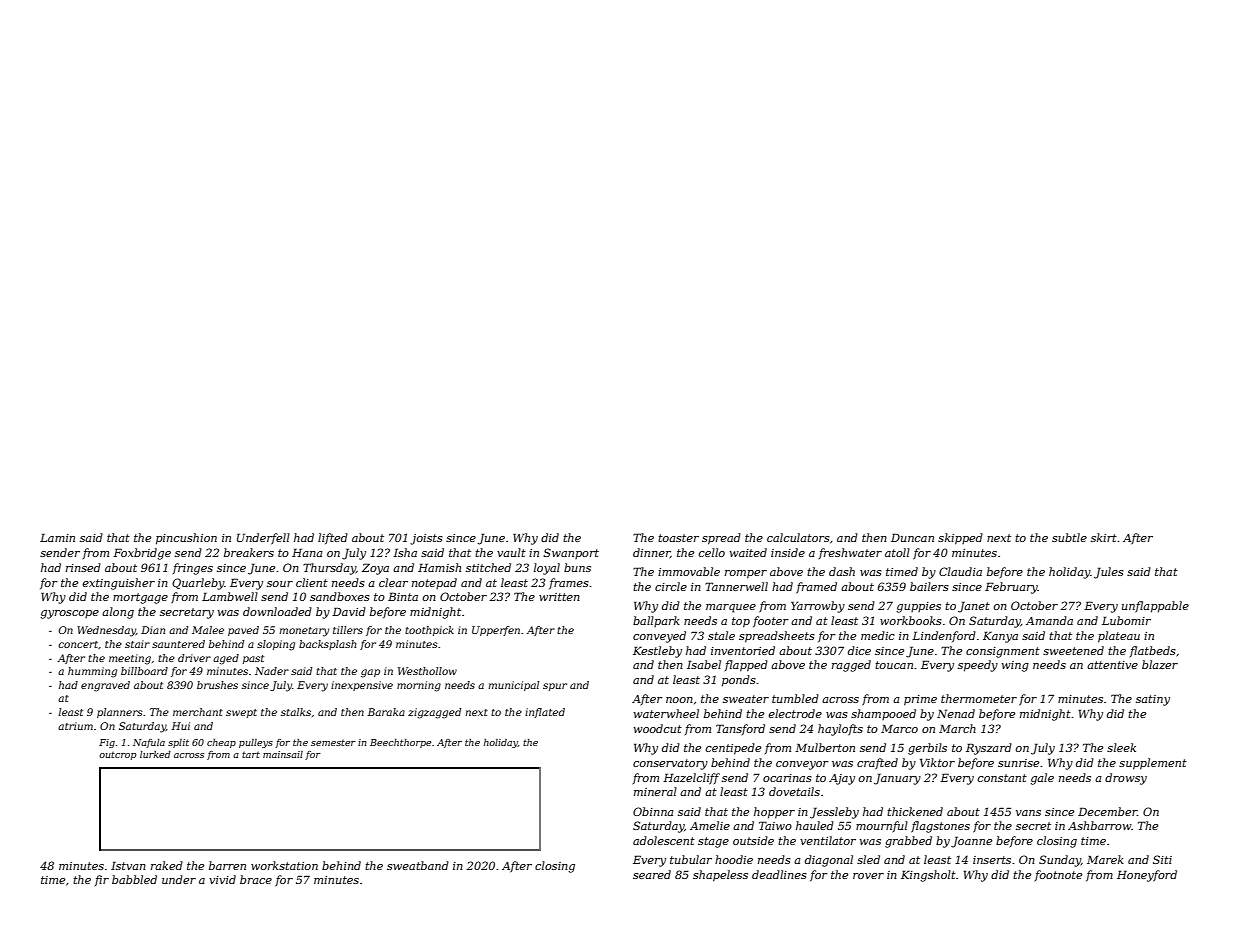 The height and width of the screenshot is (952, 1233). What do you see at coordinates (656, 621) in the screenshot?
I see `ballpark` at bounding box center [656, 621].
